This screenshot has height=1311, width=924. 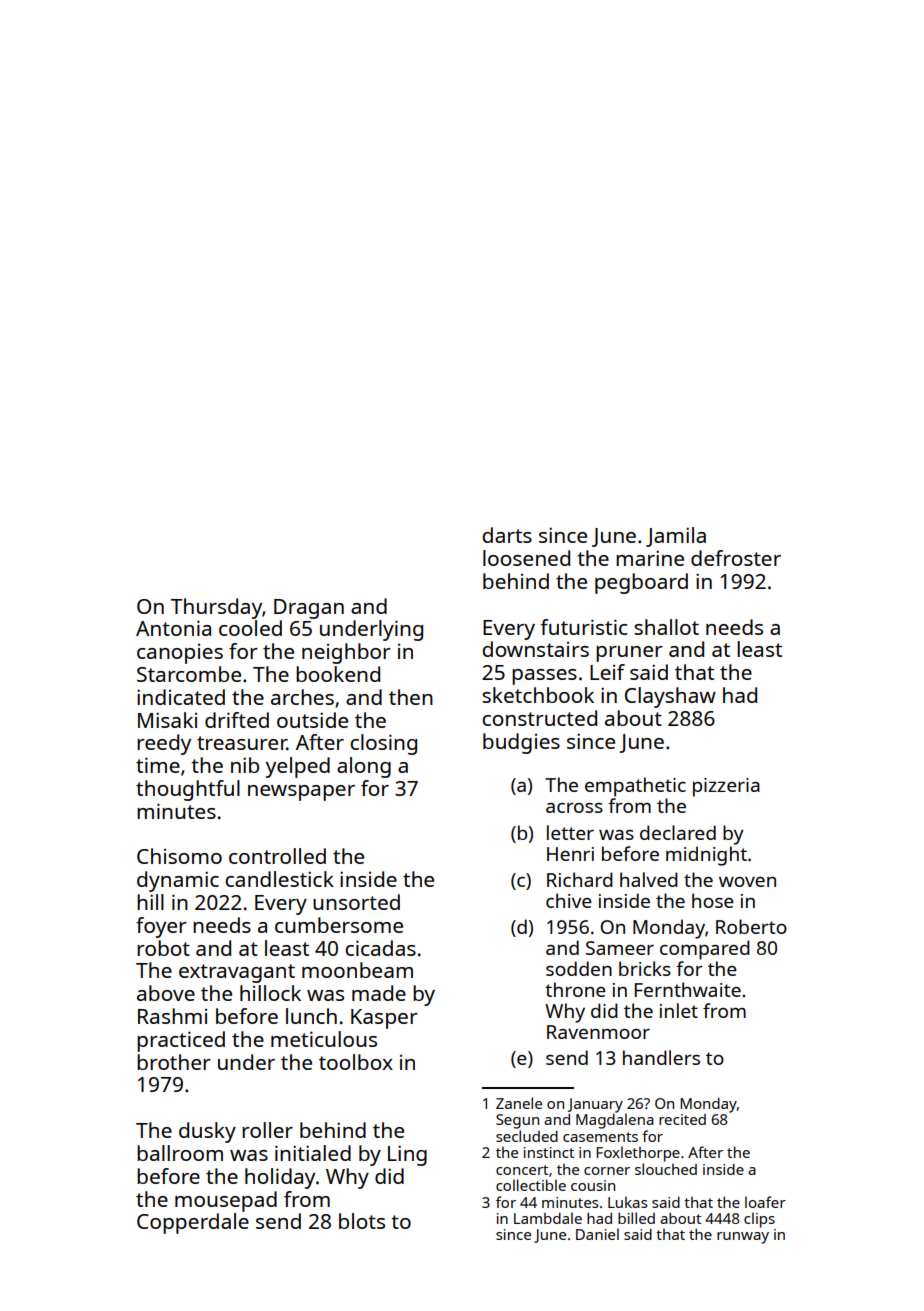 What do you see at coordinates (188, 790) in the screenshot?
I see `thoughtful` at bounding box center [188, 790].
